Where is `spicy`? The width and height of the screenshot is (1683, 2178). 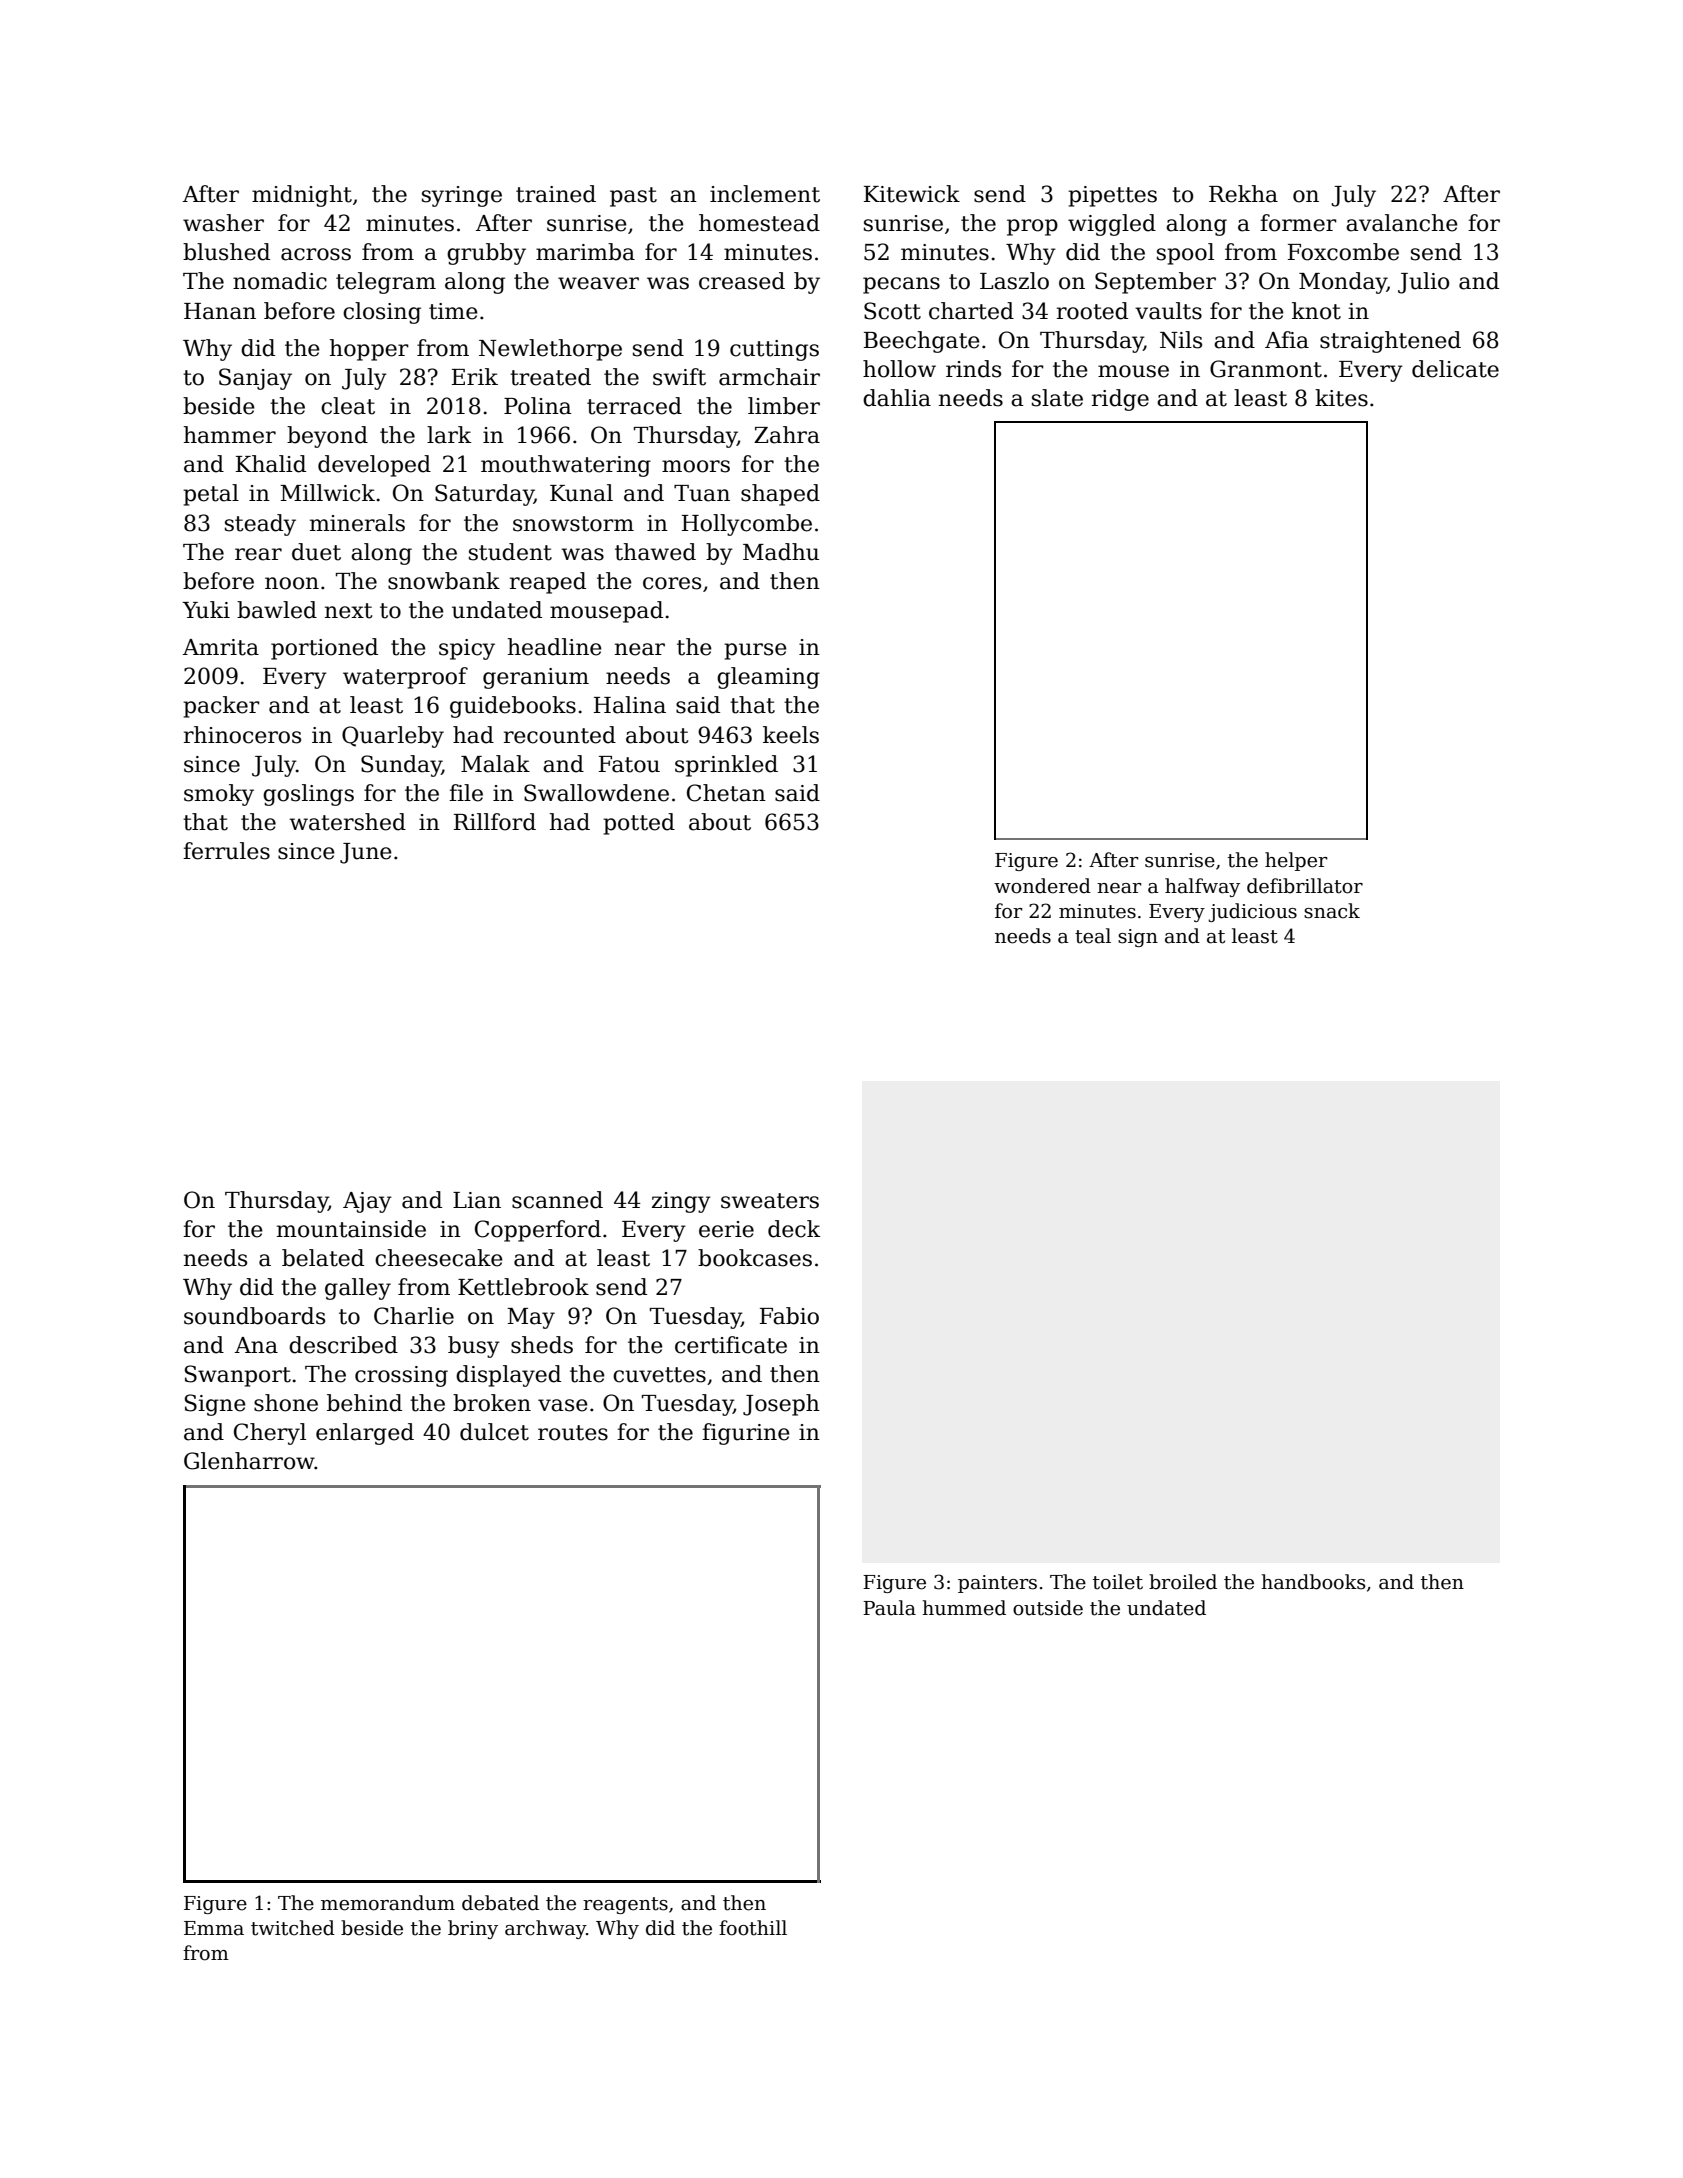
spicy is located at coordinates (467, 649).
